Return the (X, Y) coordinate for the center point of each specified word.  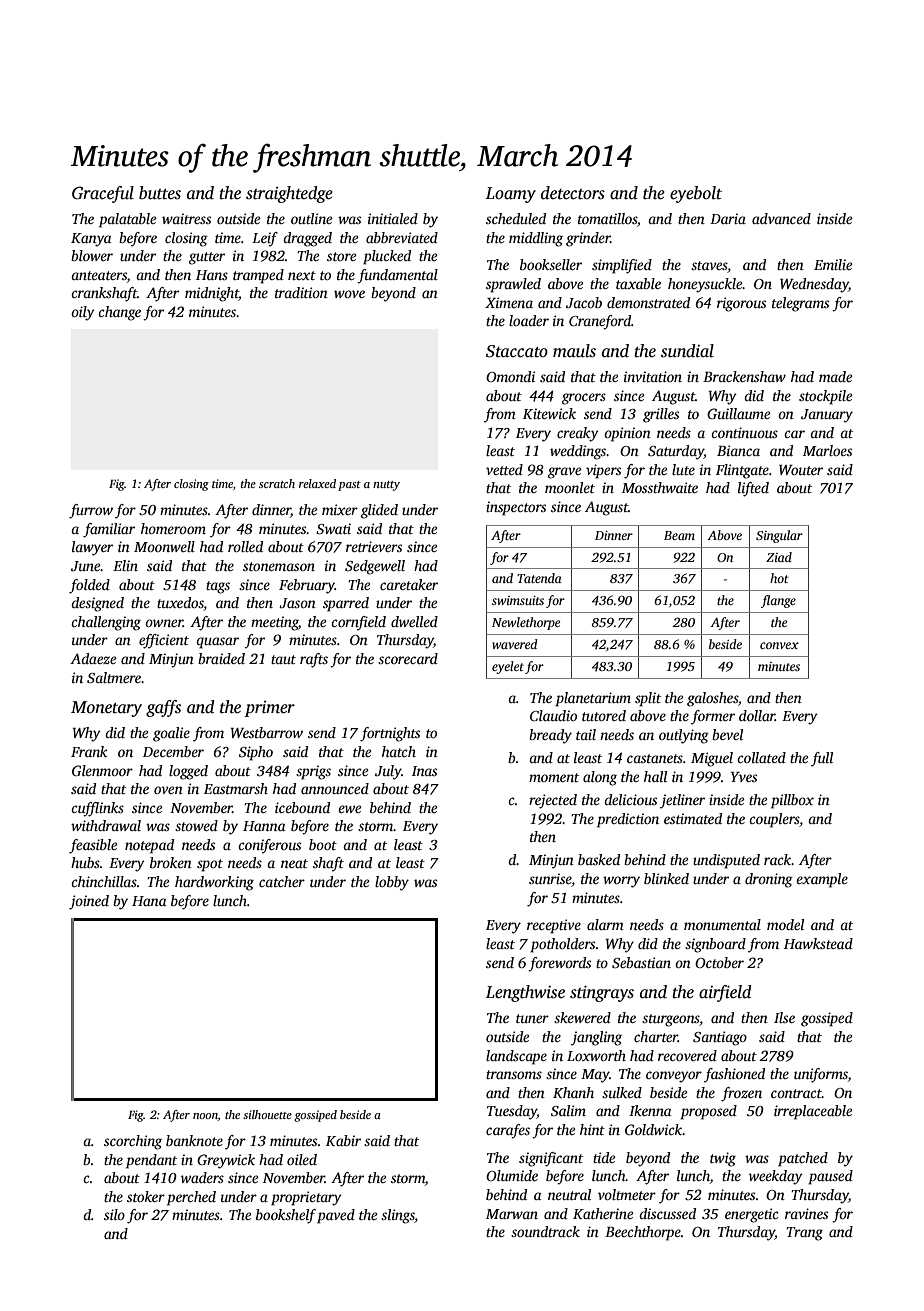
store (341, 256)
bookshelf (286, 1216)
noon (205, 1117)
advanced (781, 218)
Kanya (91, 240)
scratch (277, 483)
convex (779, 645)
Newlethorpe (526, 623)
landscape (516, 1057)
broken (171, 862)
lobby (392, 883)
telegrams (800, 304)
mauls (574, 351)
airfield (725, 993)
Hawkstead (818, 943)
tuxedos (180, 604)
